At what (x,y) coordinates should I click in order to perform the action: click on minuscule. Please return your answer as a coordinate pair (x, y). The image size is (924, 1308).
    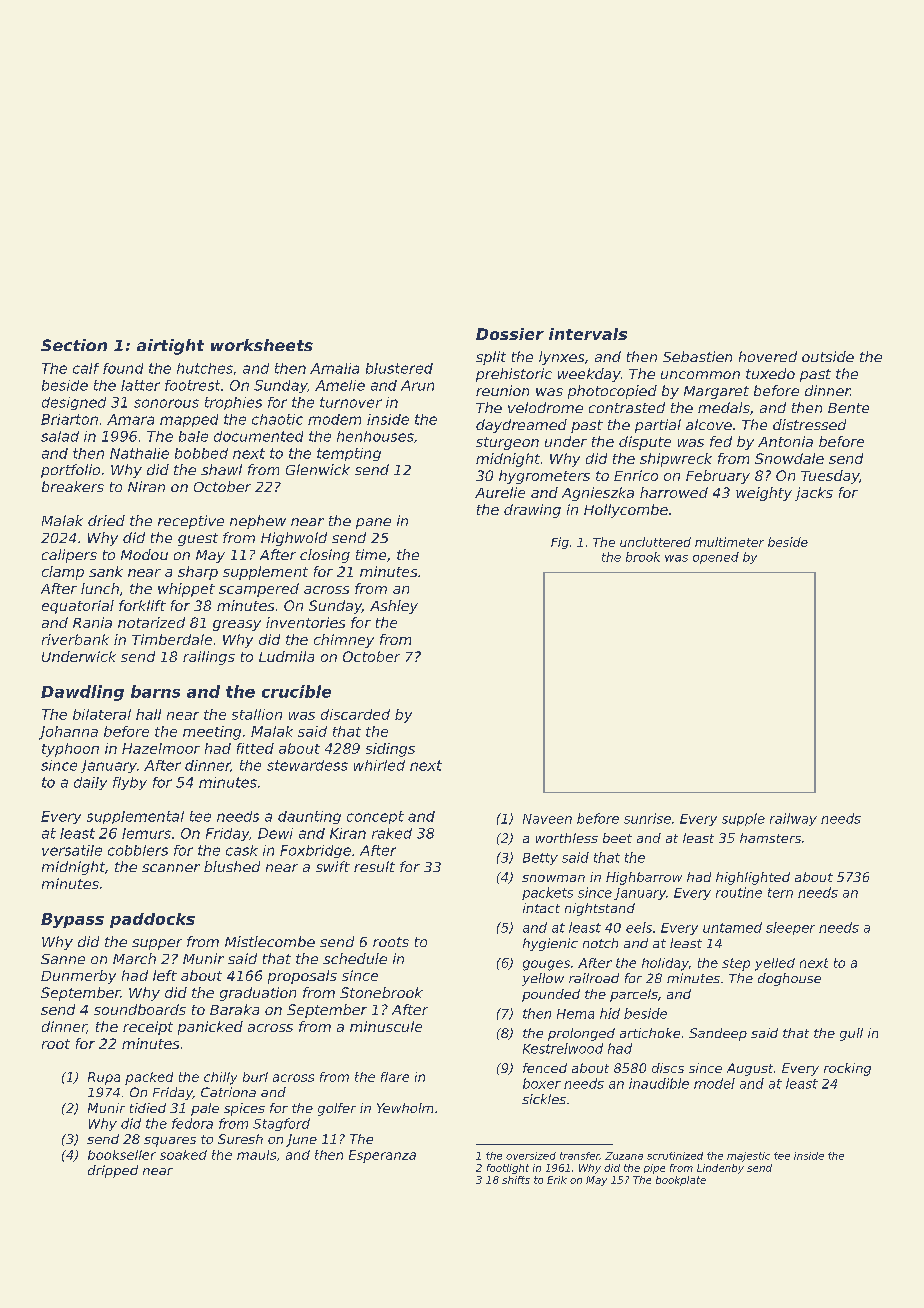
    Looking at the image, I should click on (386, 1026).
